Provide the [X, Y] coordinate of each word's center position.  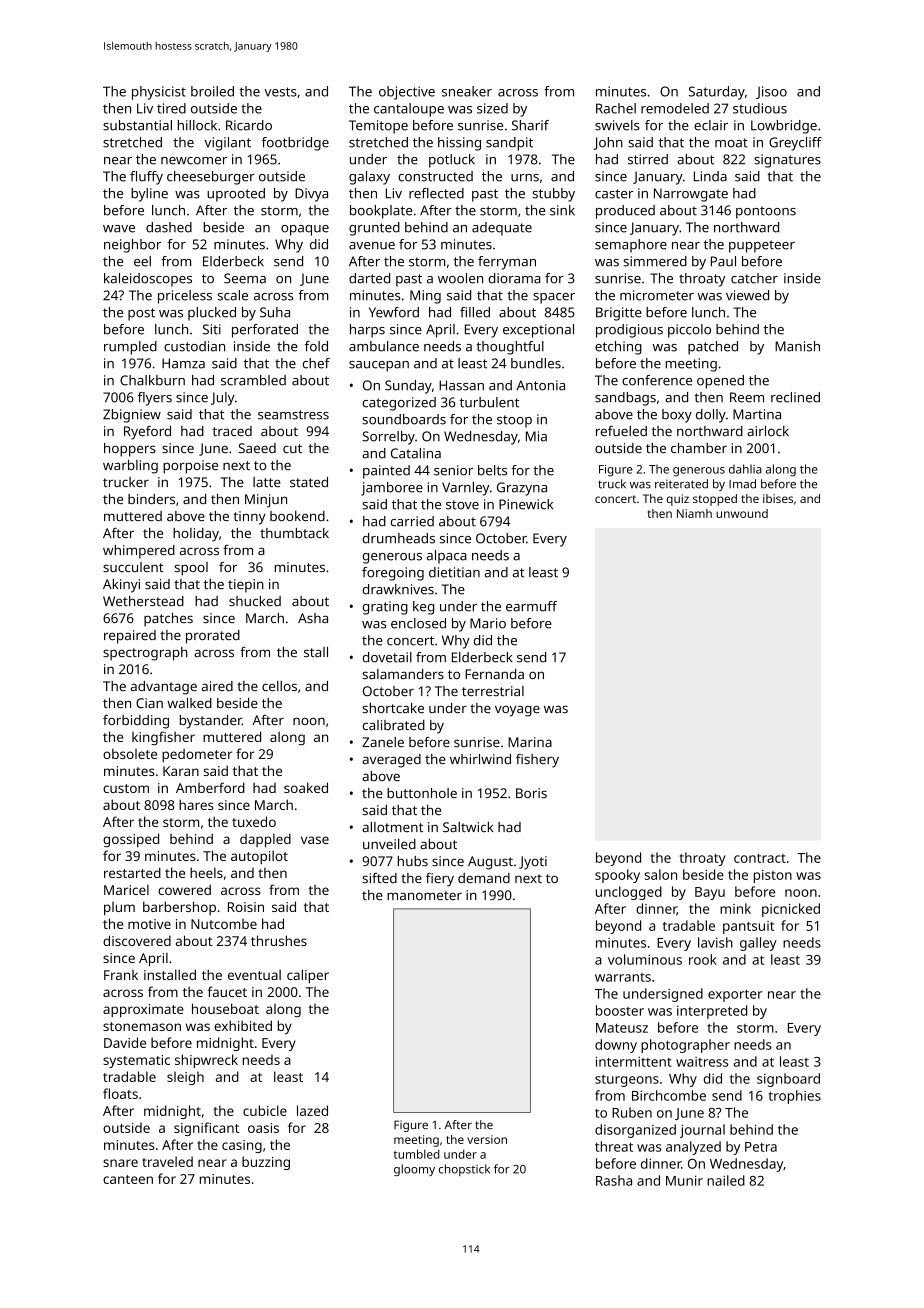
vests [280, 92]
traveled [167, 1161]
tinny [249, 518]
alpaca [447, 557]
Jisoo [771, 92]
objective [407, 93]
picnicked [791, 910]
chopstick [464, 1170]
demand [484, 878]
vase [315, 840]
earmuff [531, 606]
